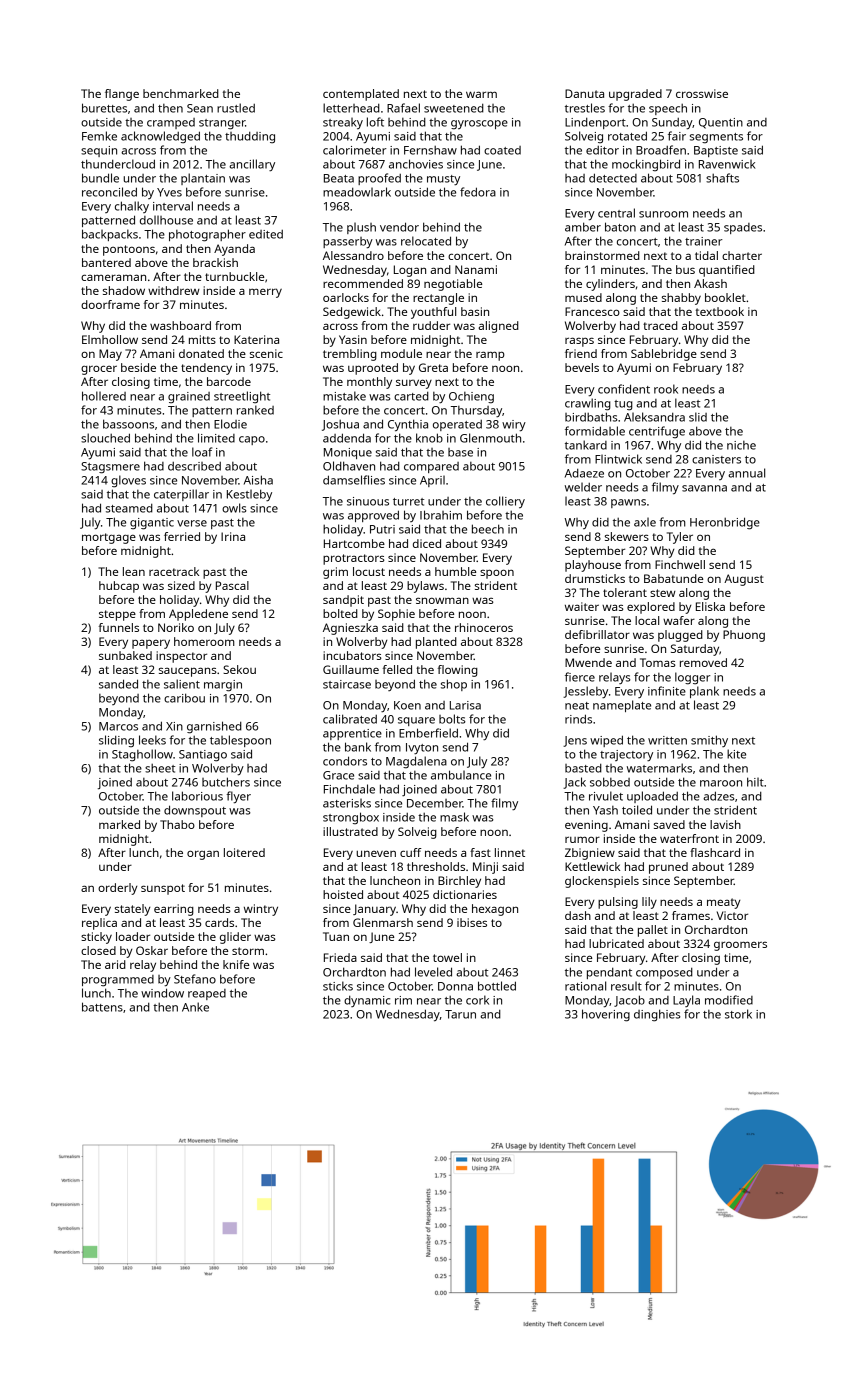 The image size is (849, 1400). Describe the element at coordinates (660, 325) in the page. I see `traced` at that location.
